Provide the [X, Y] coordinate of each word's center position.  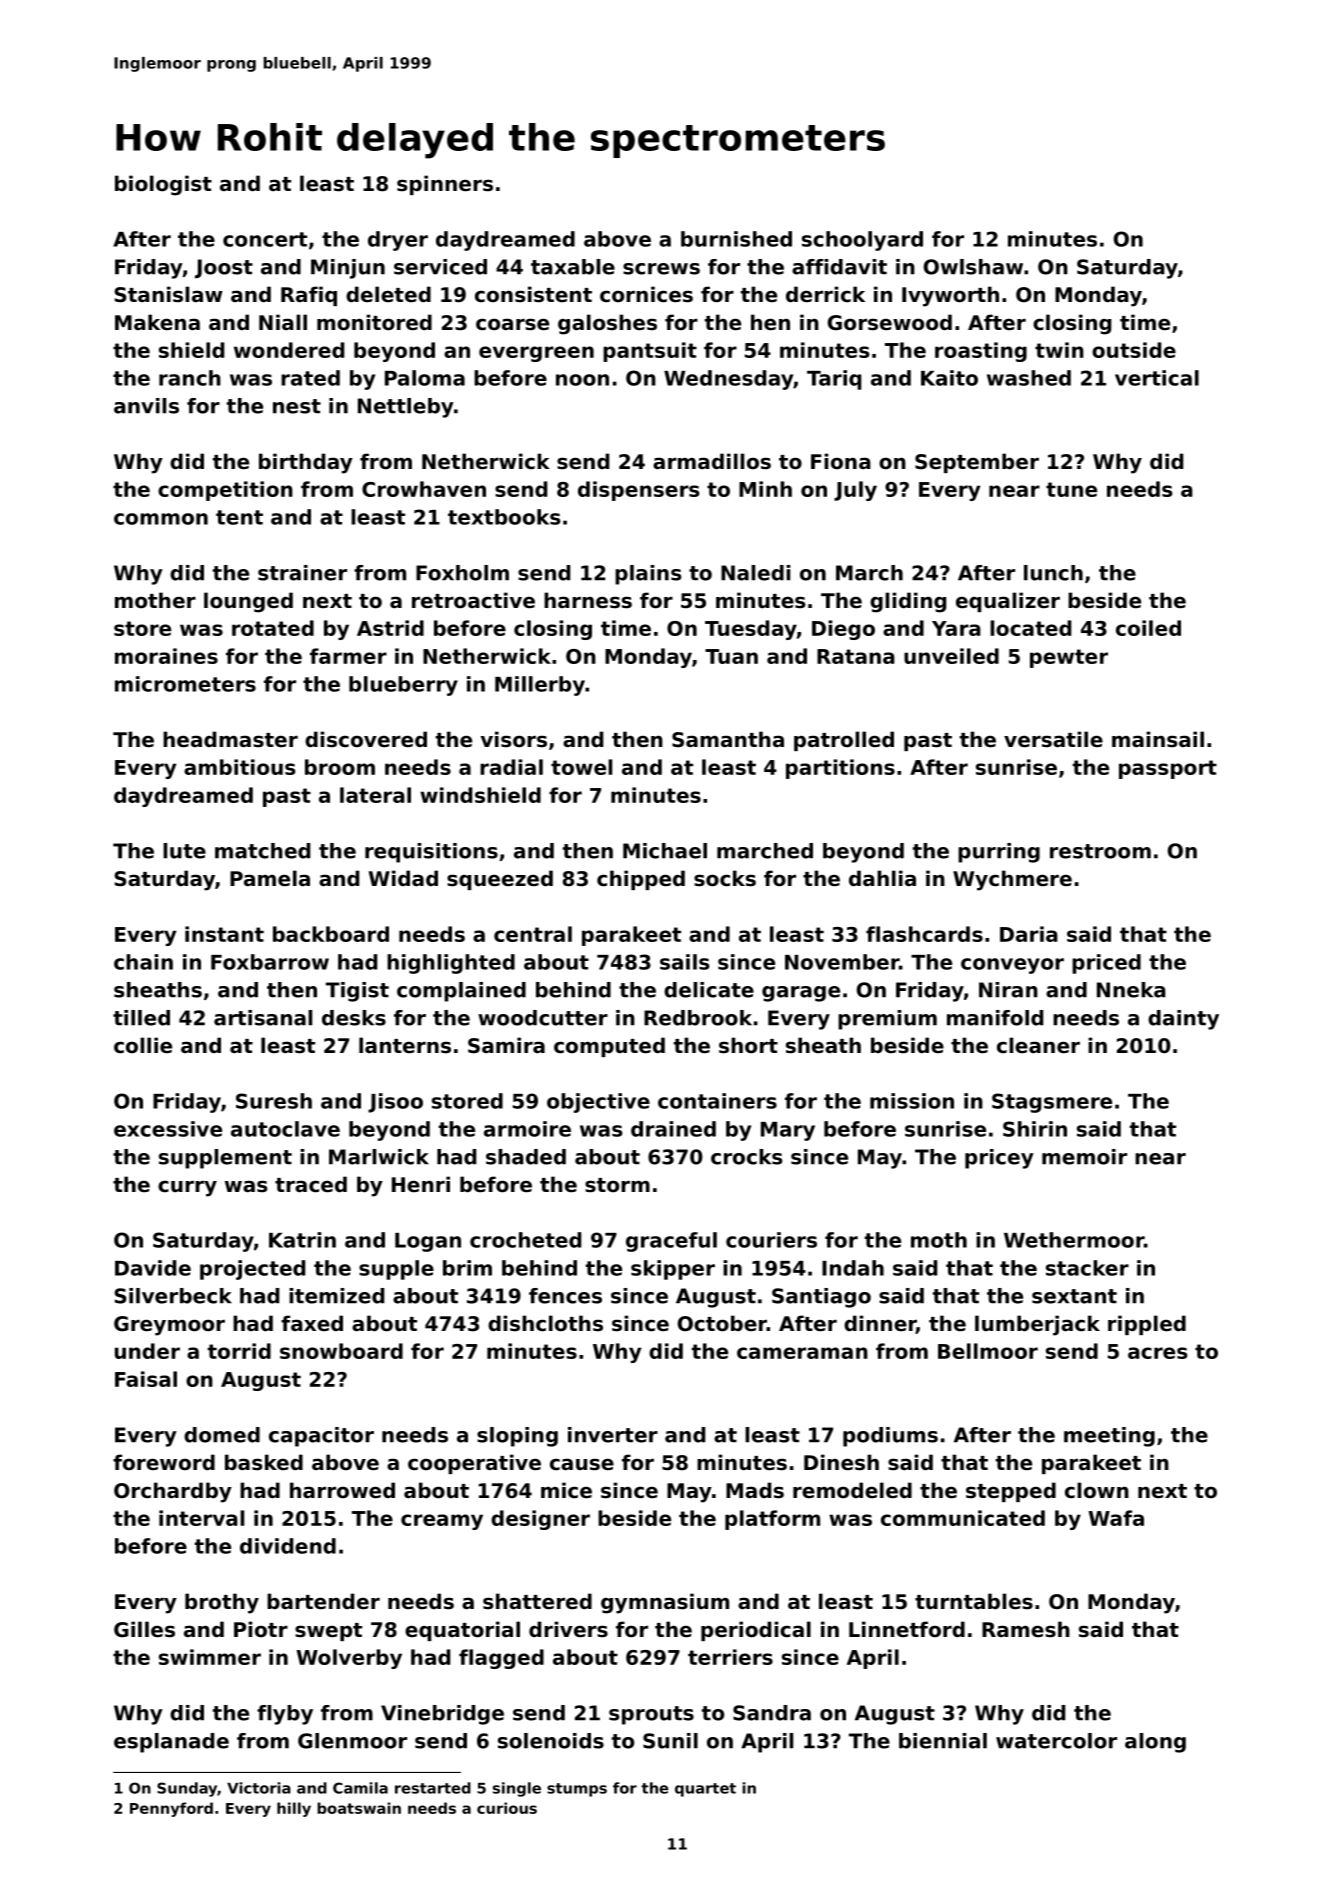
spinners [445, 185]
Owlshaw [973, 267]
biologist [163, 185]
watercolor [1056, 1741]
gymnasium [665, 1603]
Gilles [144, 1629]
